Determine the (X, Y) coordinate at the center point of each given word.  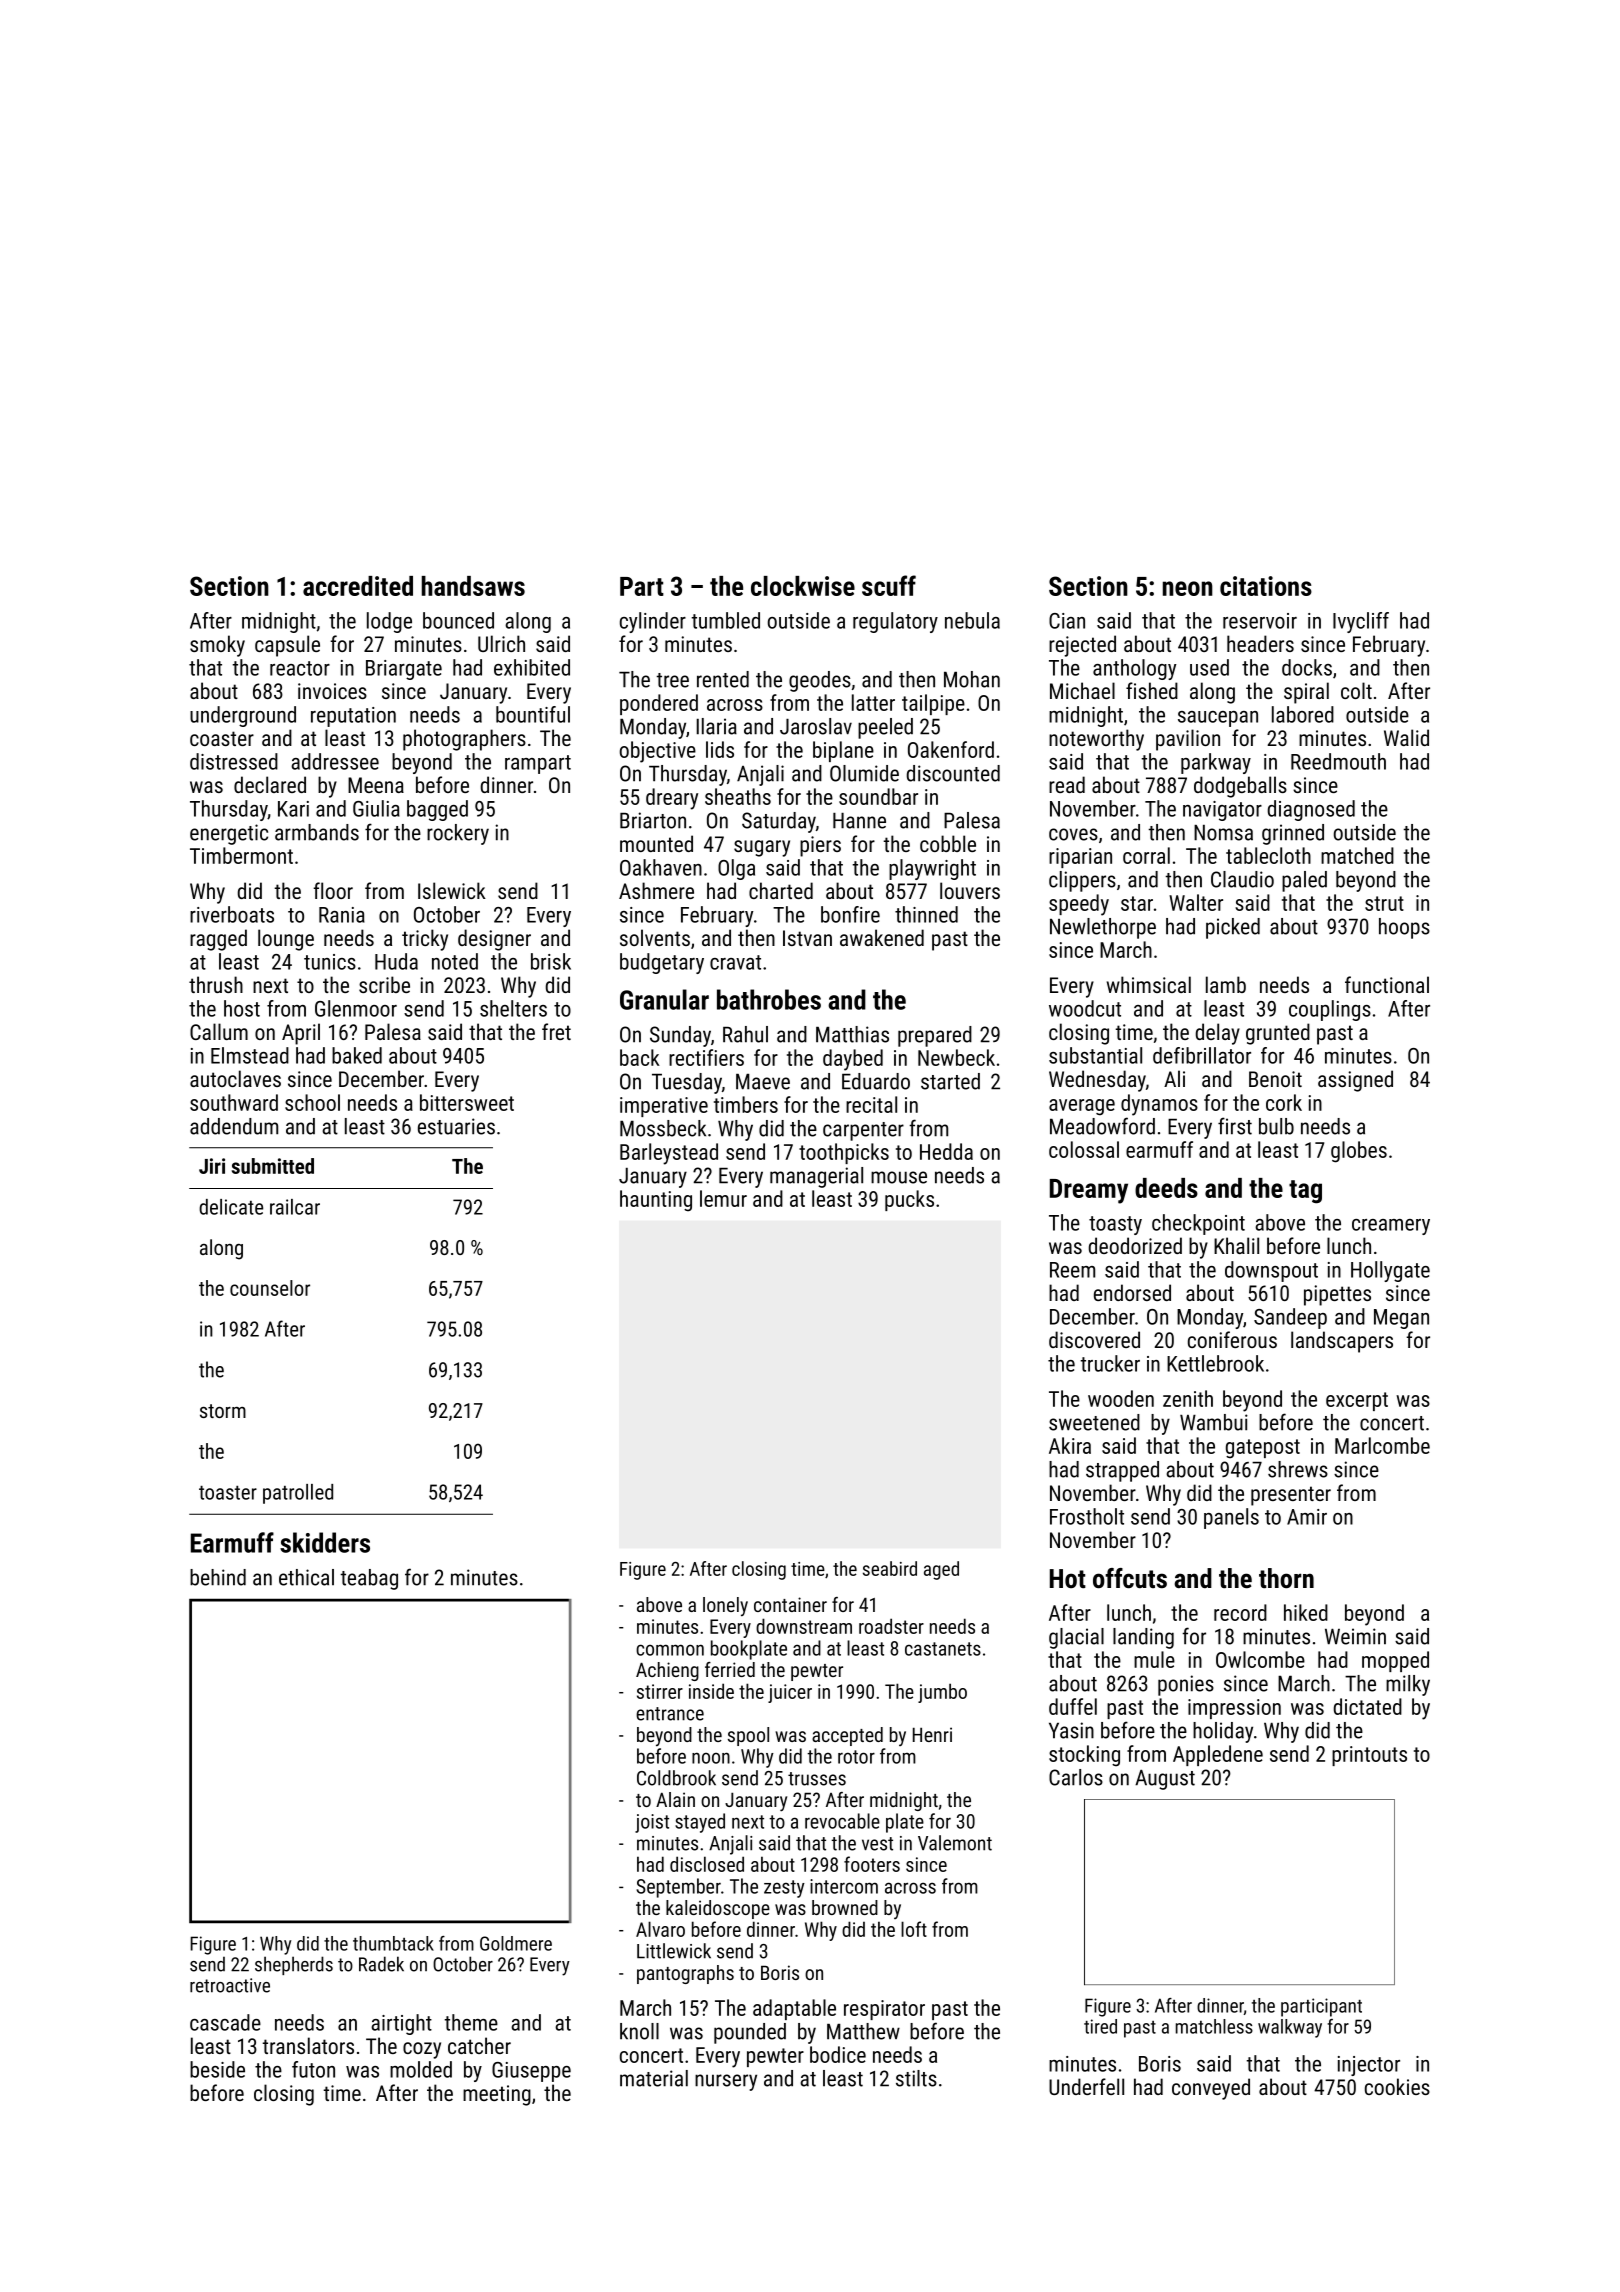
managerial (816, 1177)
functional (1387, 984)
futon (313, 2069)
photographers (464, 740)
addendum (234, 1126)
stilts (916, 2078)
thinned (926, 914)
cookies (1397, 2086)
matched (1357, 855)
